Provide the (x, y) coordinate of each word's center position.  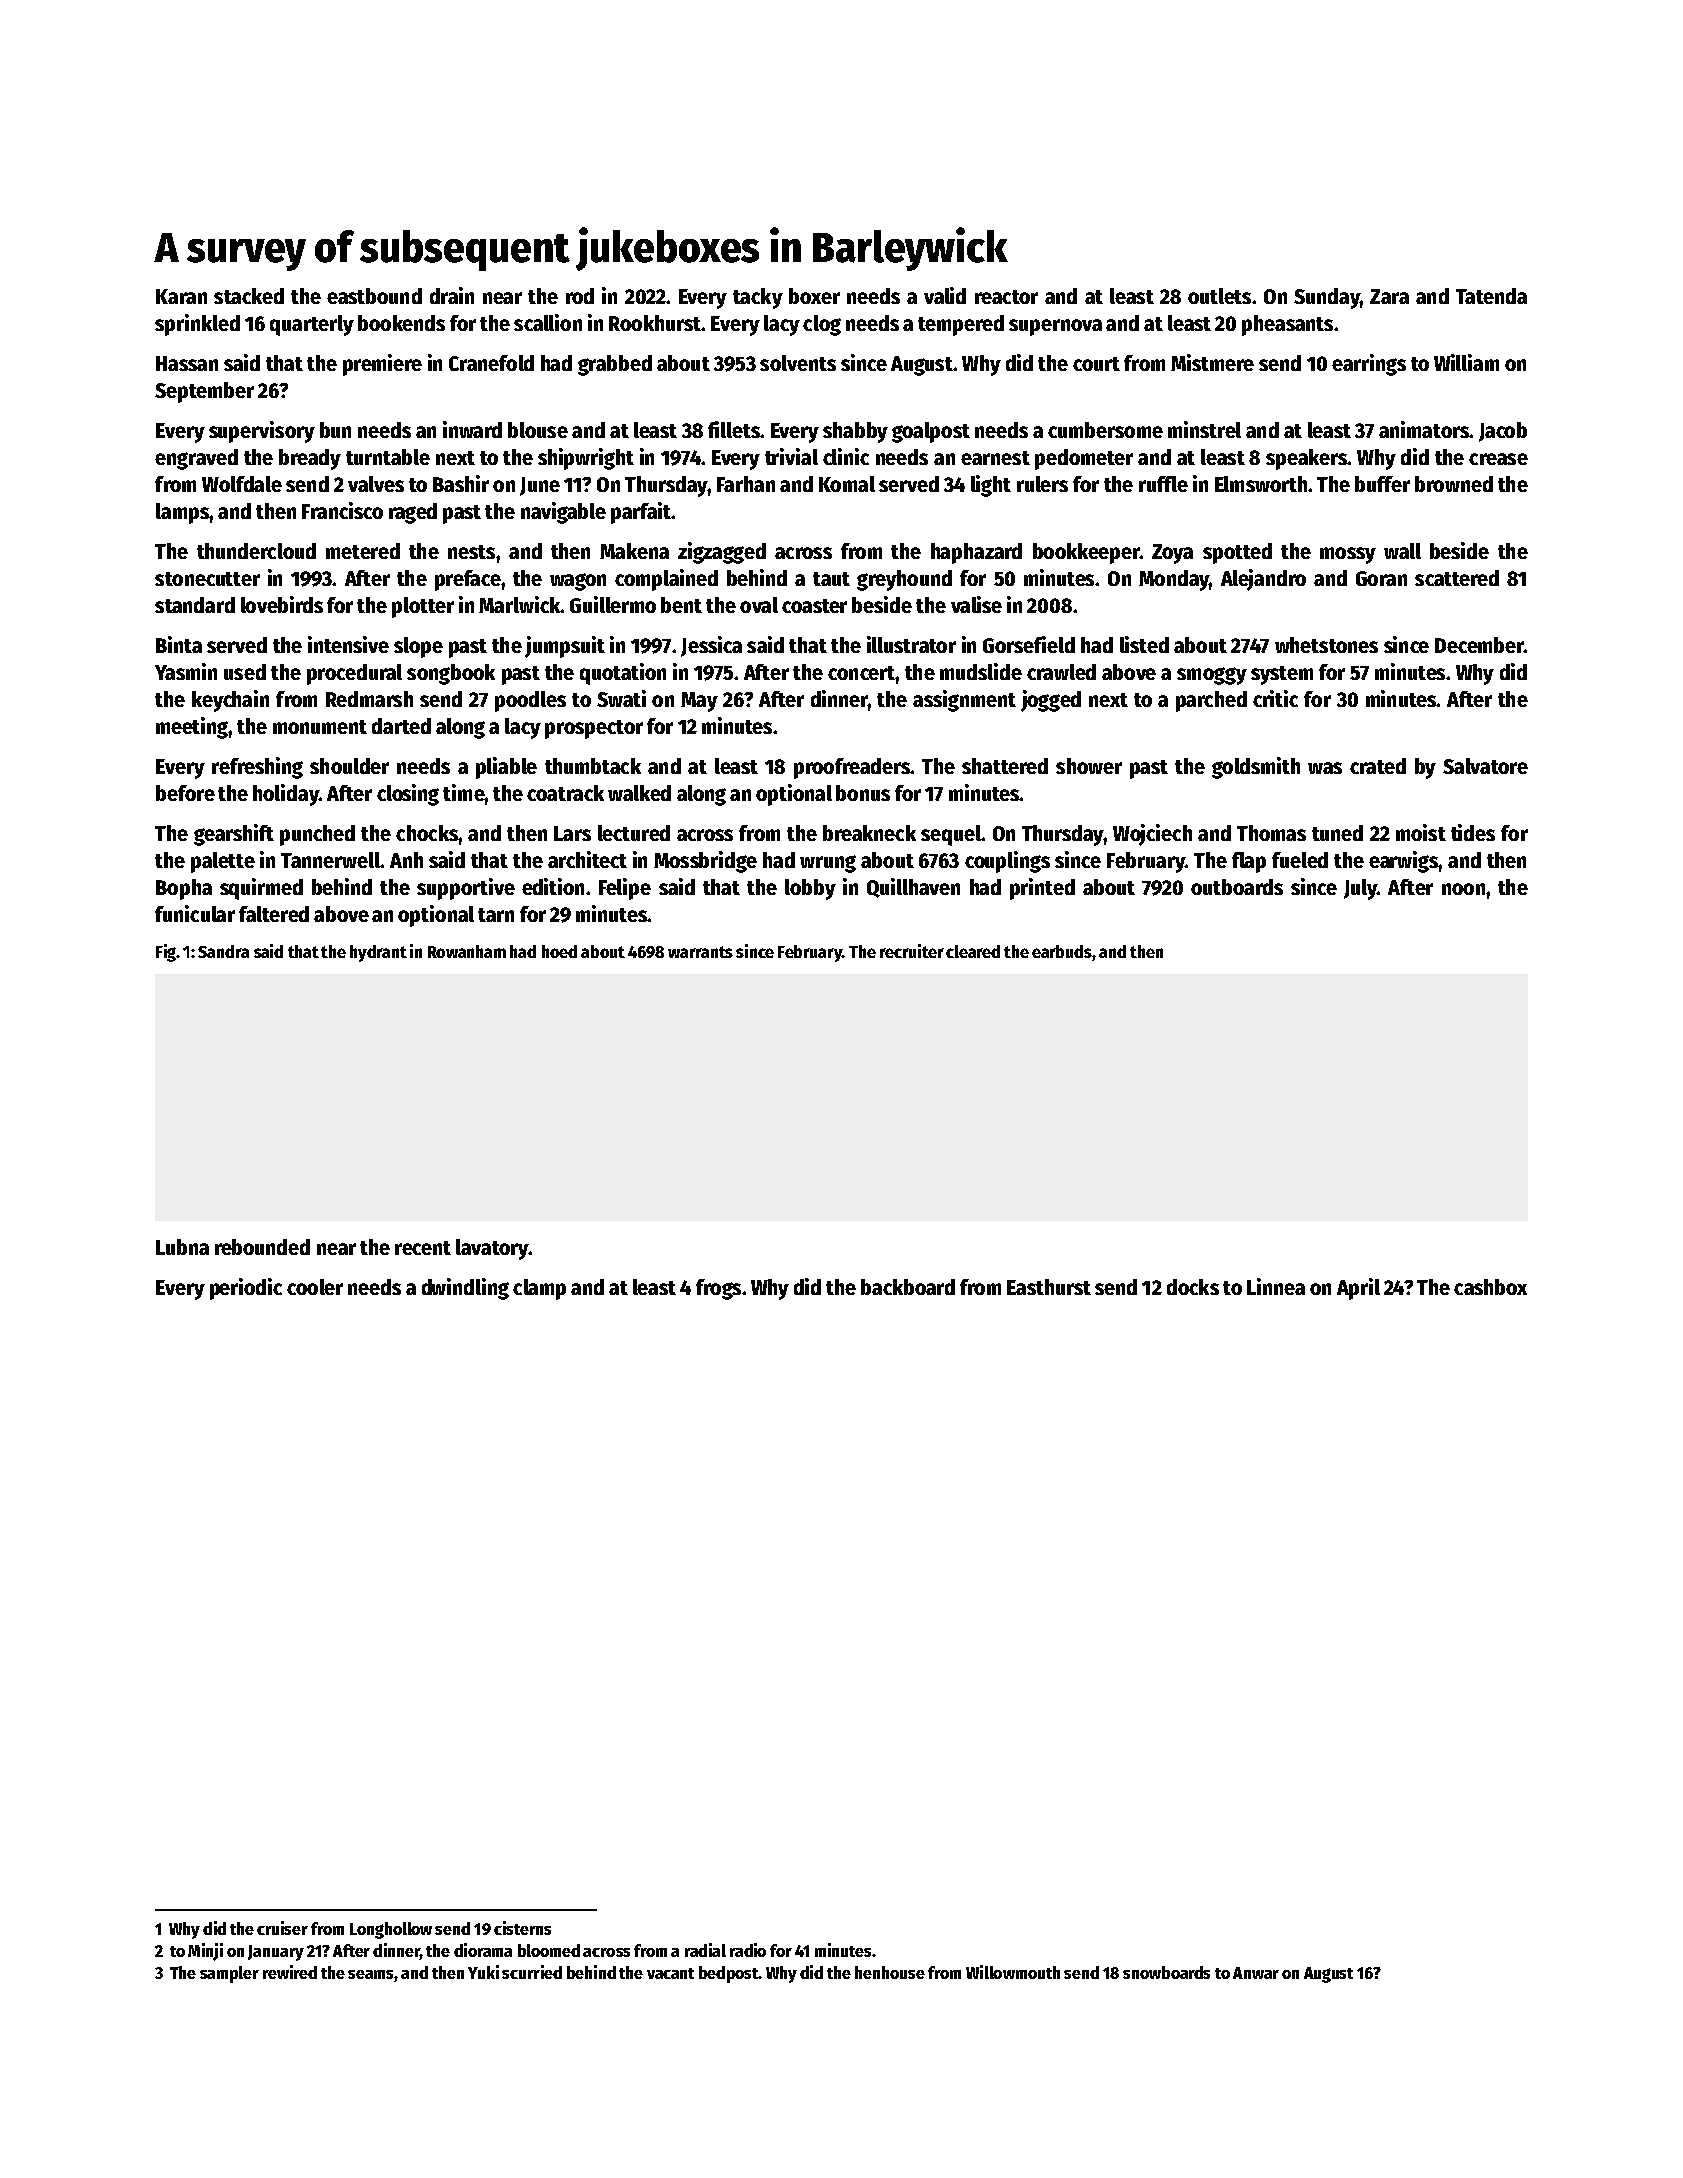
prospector (594, 729)
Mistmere (1212, 362)
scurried (532, 1972)
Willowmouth (1013, 1972)
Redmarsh (369, 699)
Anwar (1256, 1973)
